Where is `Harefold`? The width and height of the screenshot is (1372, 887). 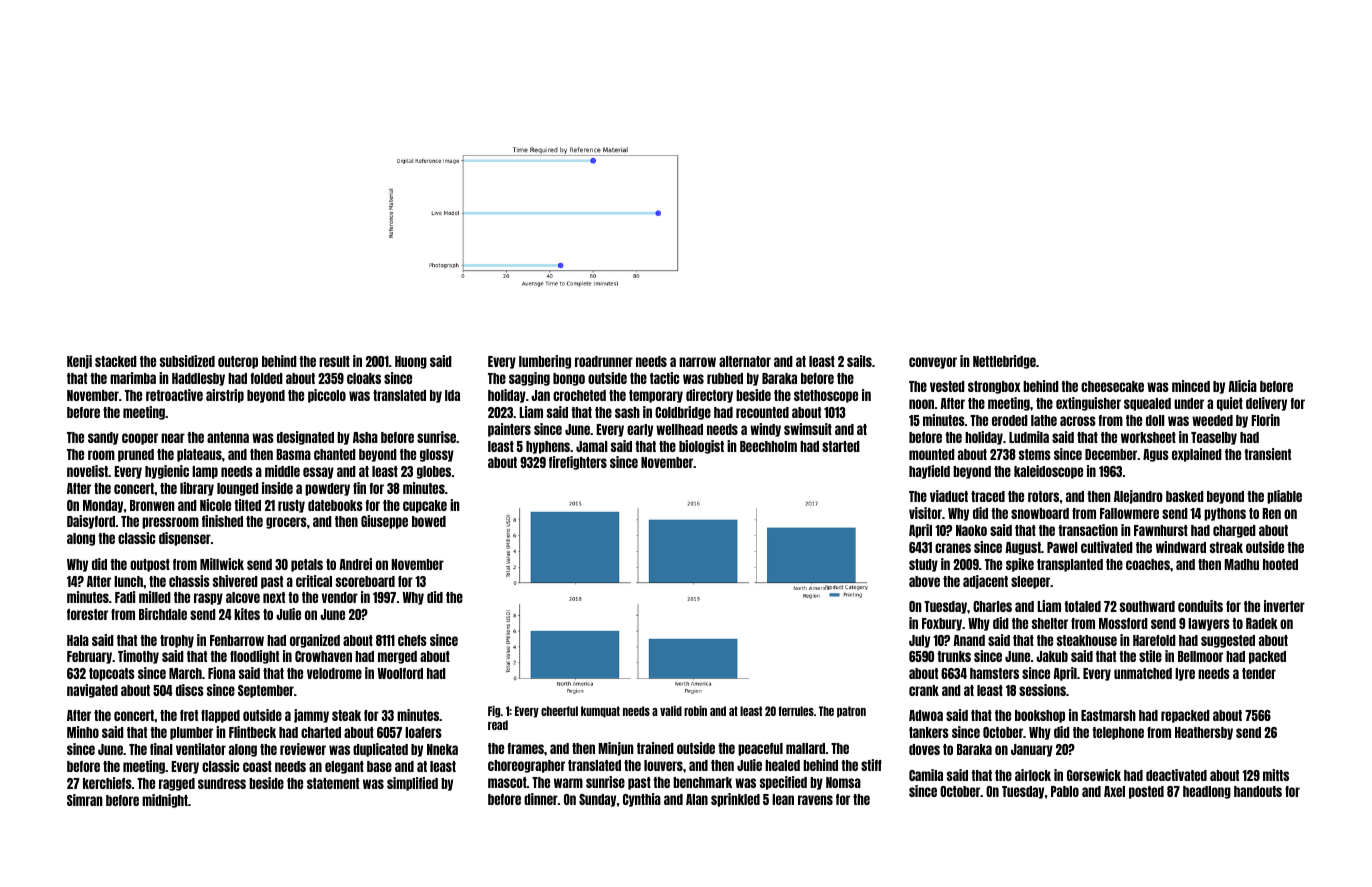 Harefold is located at coordinates (1154, 640).
